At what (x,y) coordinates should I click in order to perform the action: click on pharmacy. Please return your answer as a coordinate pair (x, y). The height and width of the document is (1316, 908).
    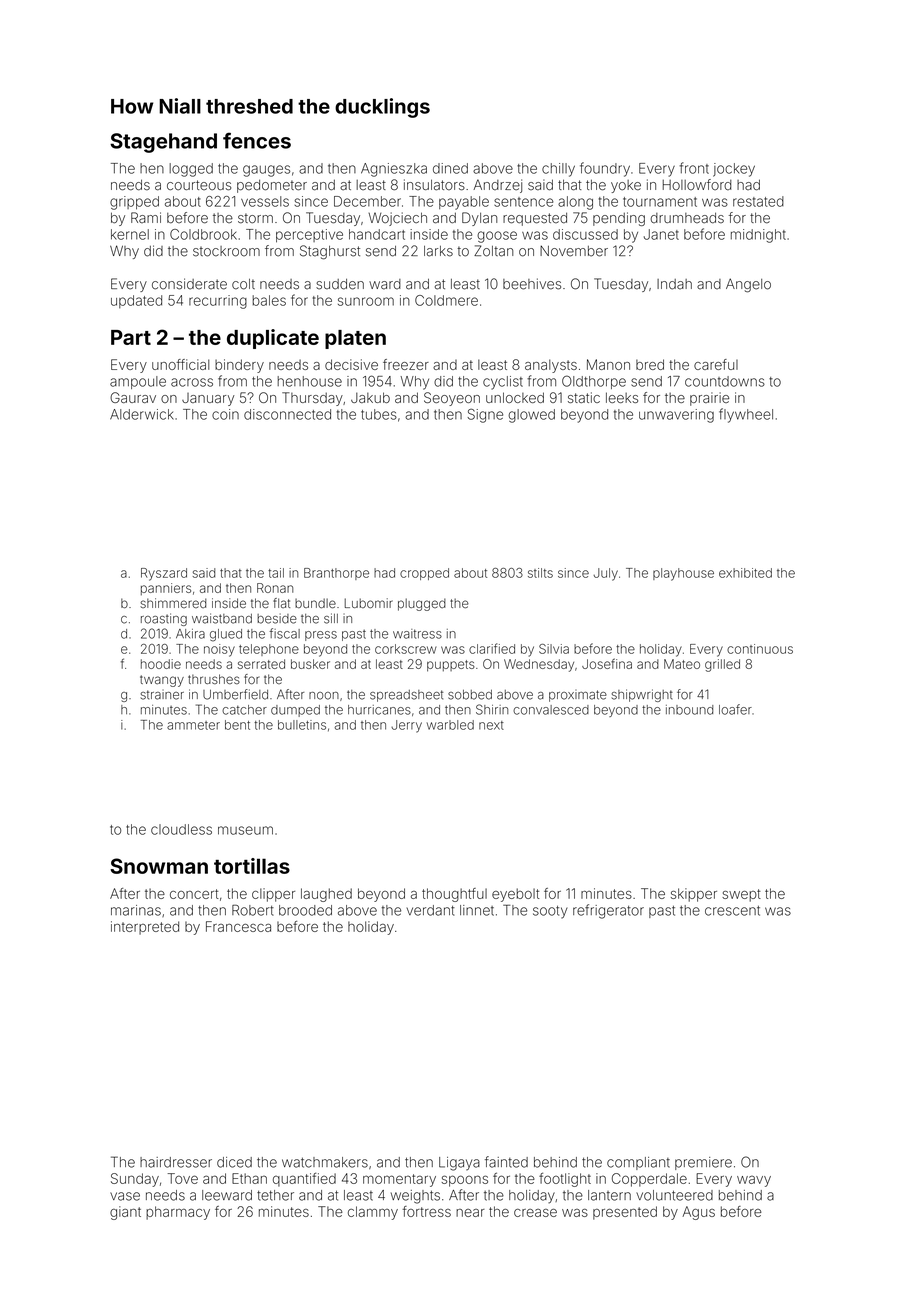
    Looking at the image, I should click on (178, 1213).
